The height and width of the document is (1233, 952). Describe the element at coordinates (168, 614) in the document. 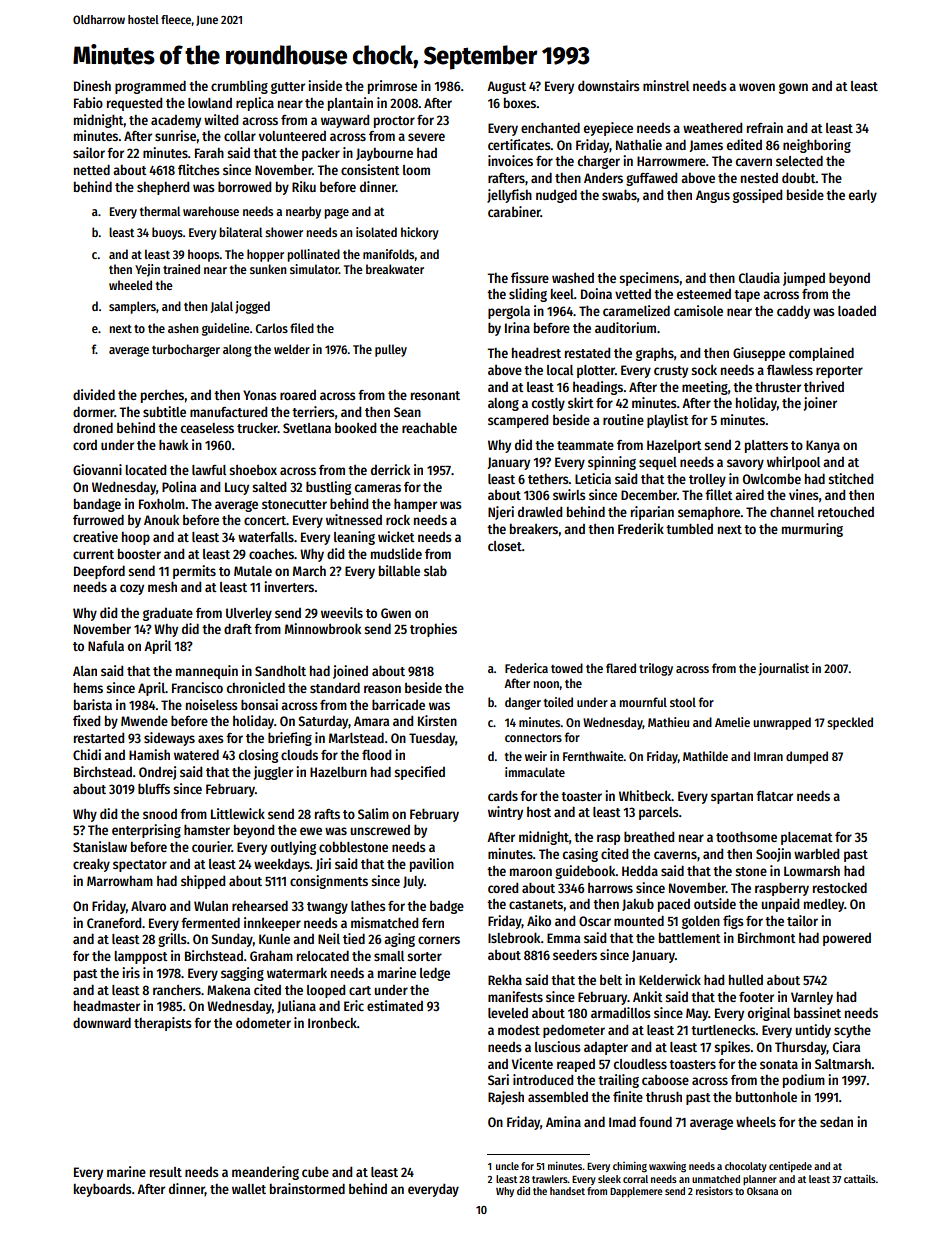

I see `graduate` at that location.
